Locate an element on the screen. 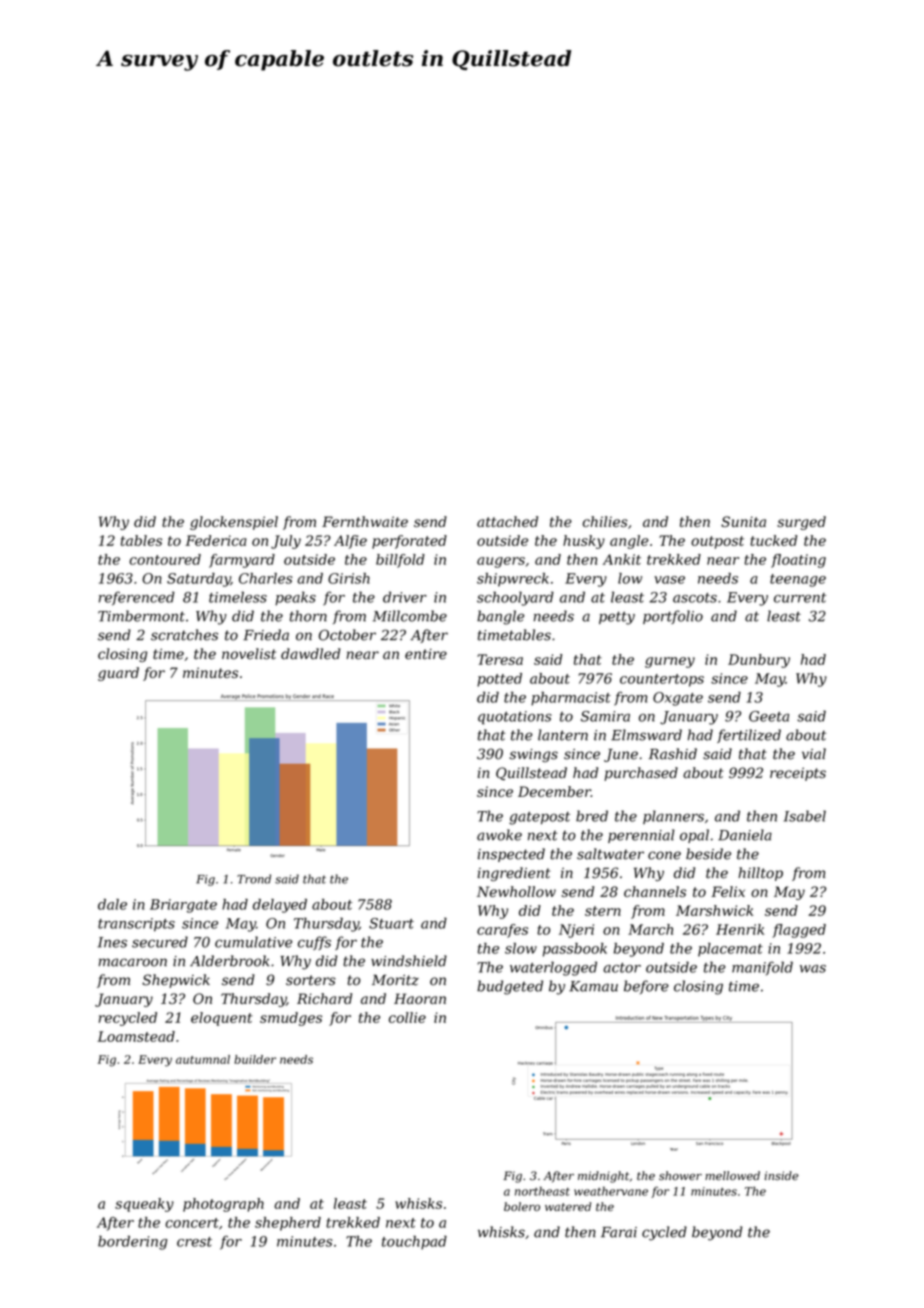 This screenshot has width=924, height=1308. squeaky is located at coordinates (144, 1205).
